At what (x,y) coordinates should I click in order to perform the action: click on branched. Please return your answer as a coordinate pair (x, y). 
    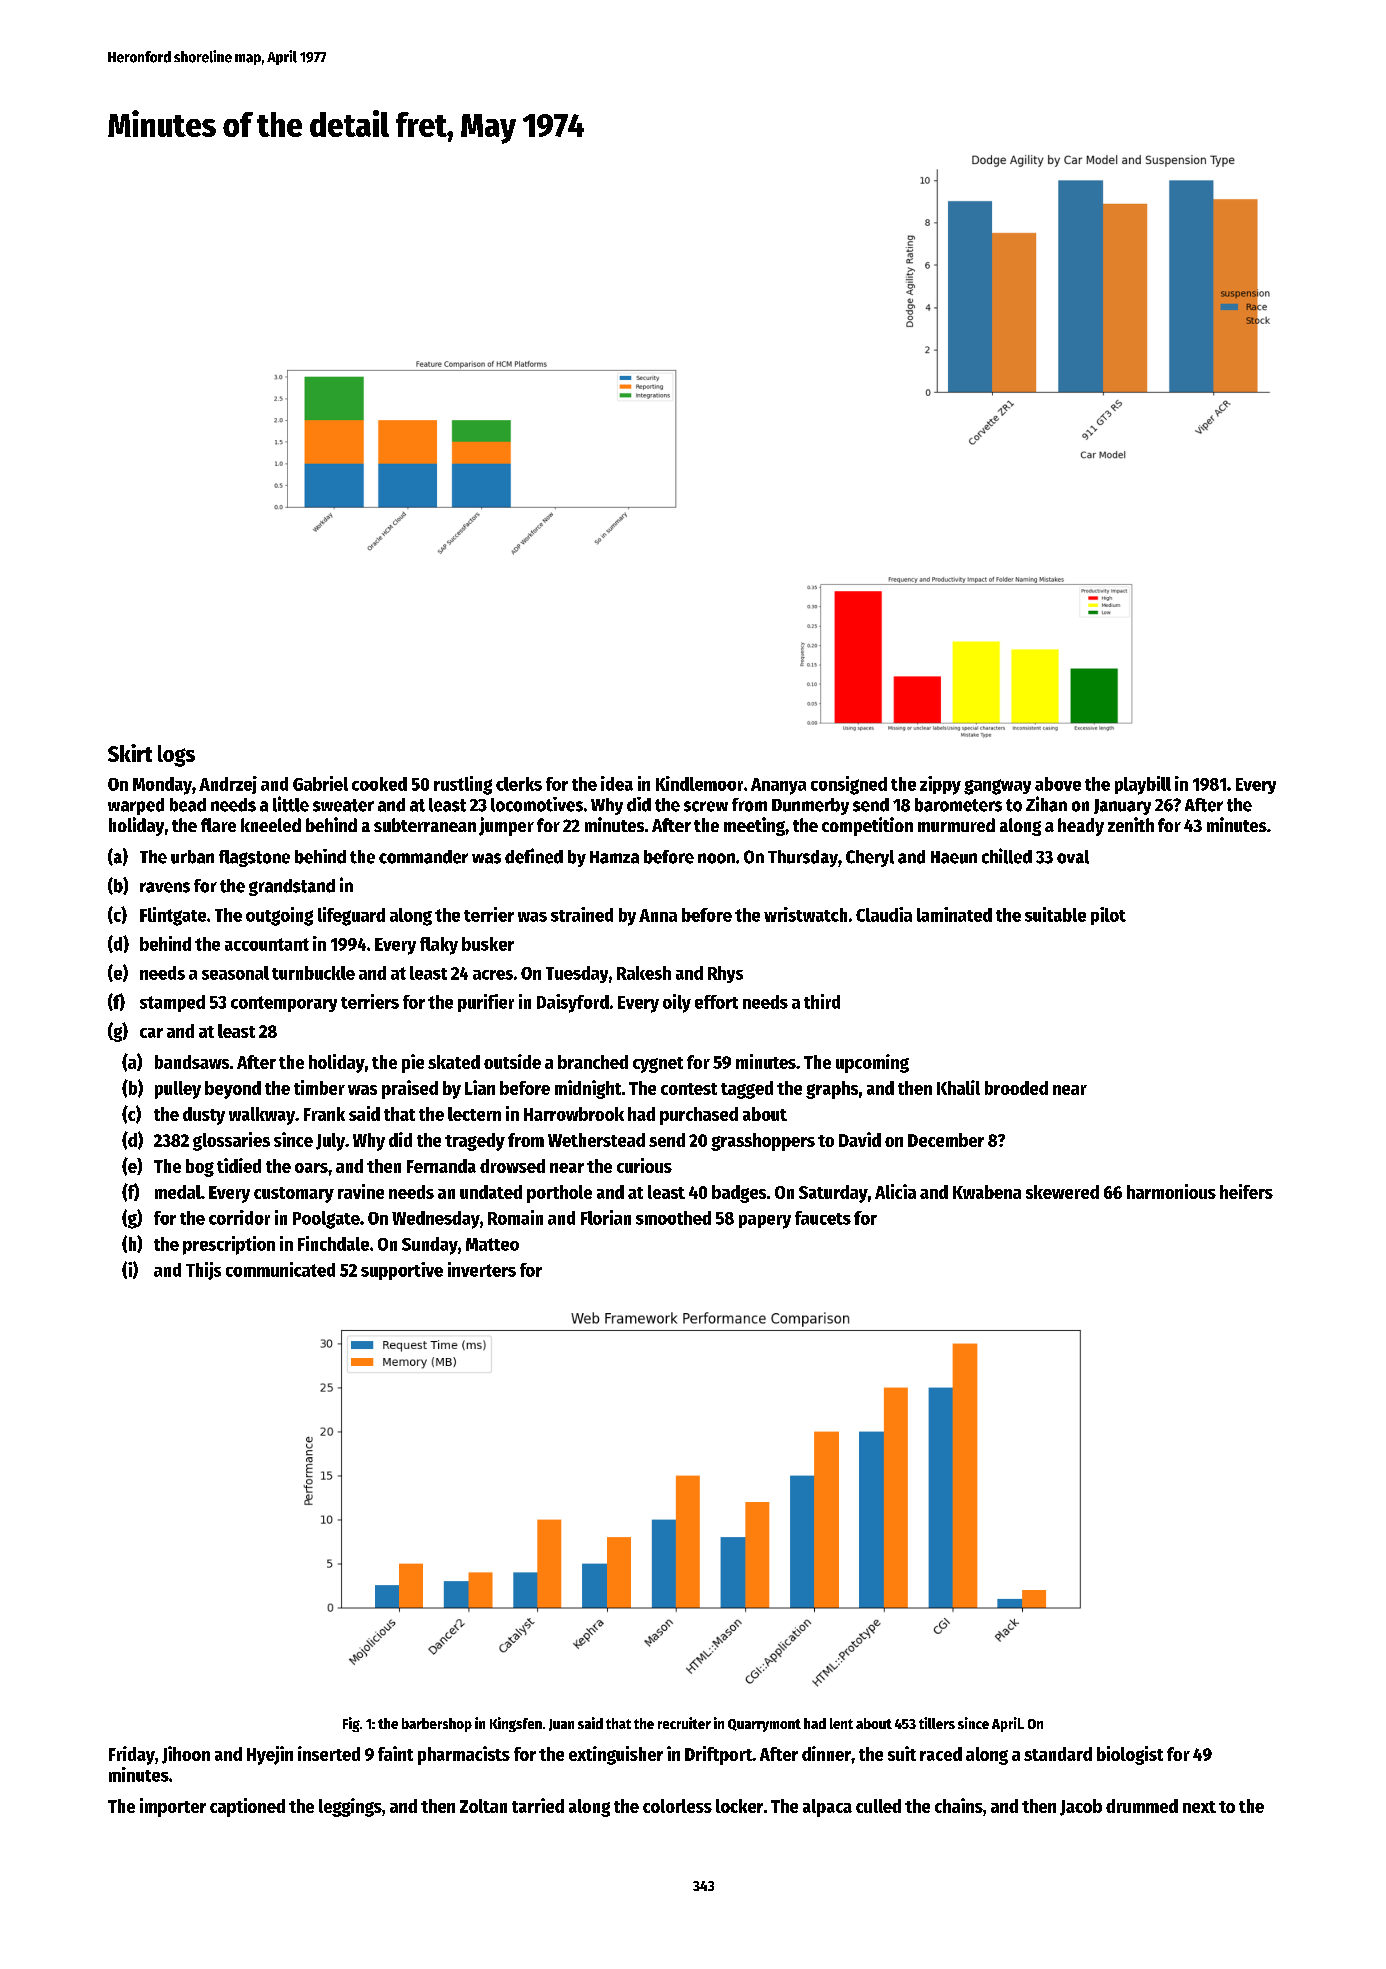
    Looking at the image, I should click on (593, 1062).
